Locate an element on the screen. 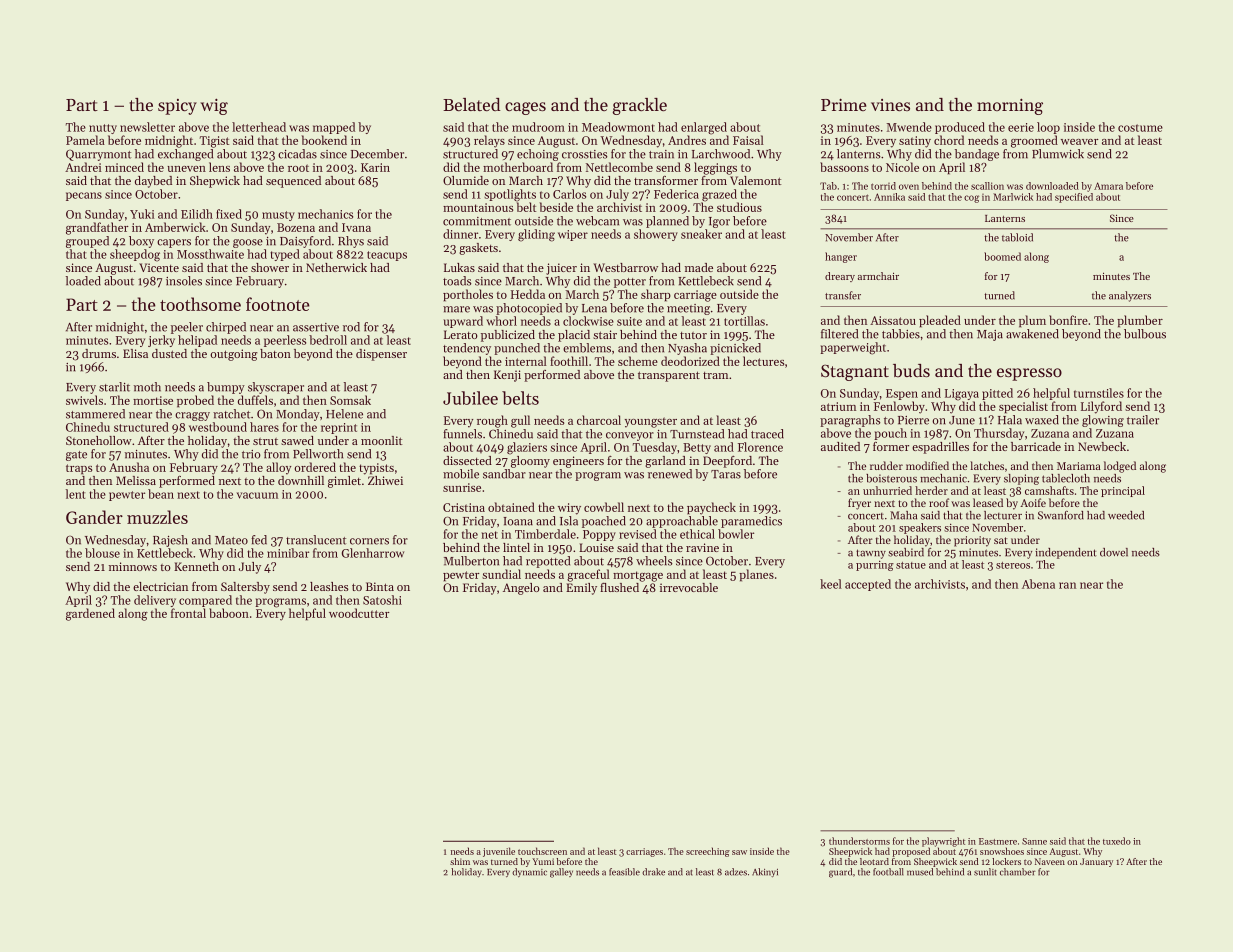 This screenshot has width=1233, height=952. Meadowmont is located at coordinates (618, 127).
